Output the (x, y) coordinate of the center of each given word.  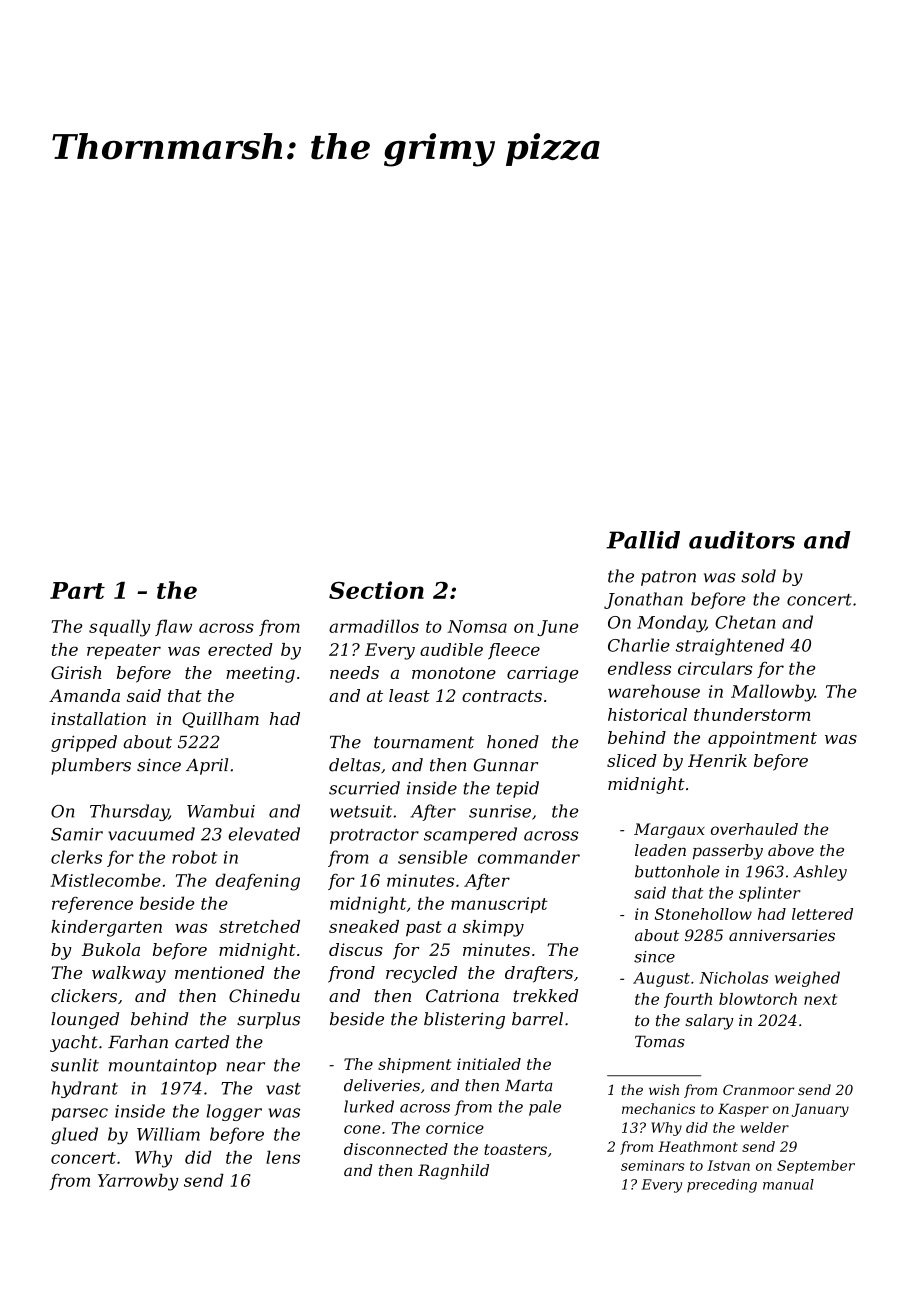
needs (354, 672)
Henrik (717, 760)
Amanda (84, 695)
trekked (545, 995)
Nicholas (733, 977)
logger (234, 1112)
